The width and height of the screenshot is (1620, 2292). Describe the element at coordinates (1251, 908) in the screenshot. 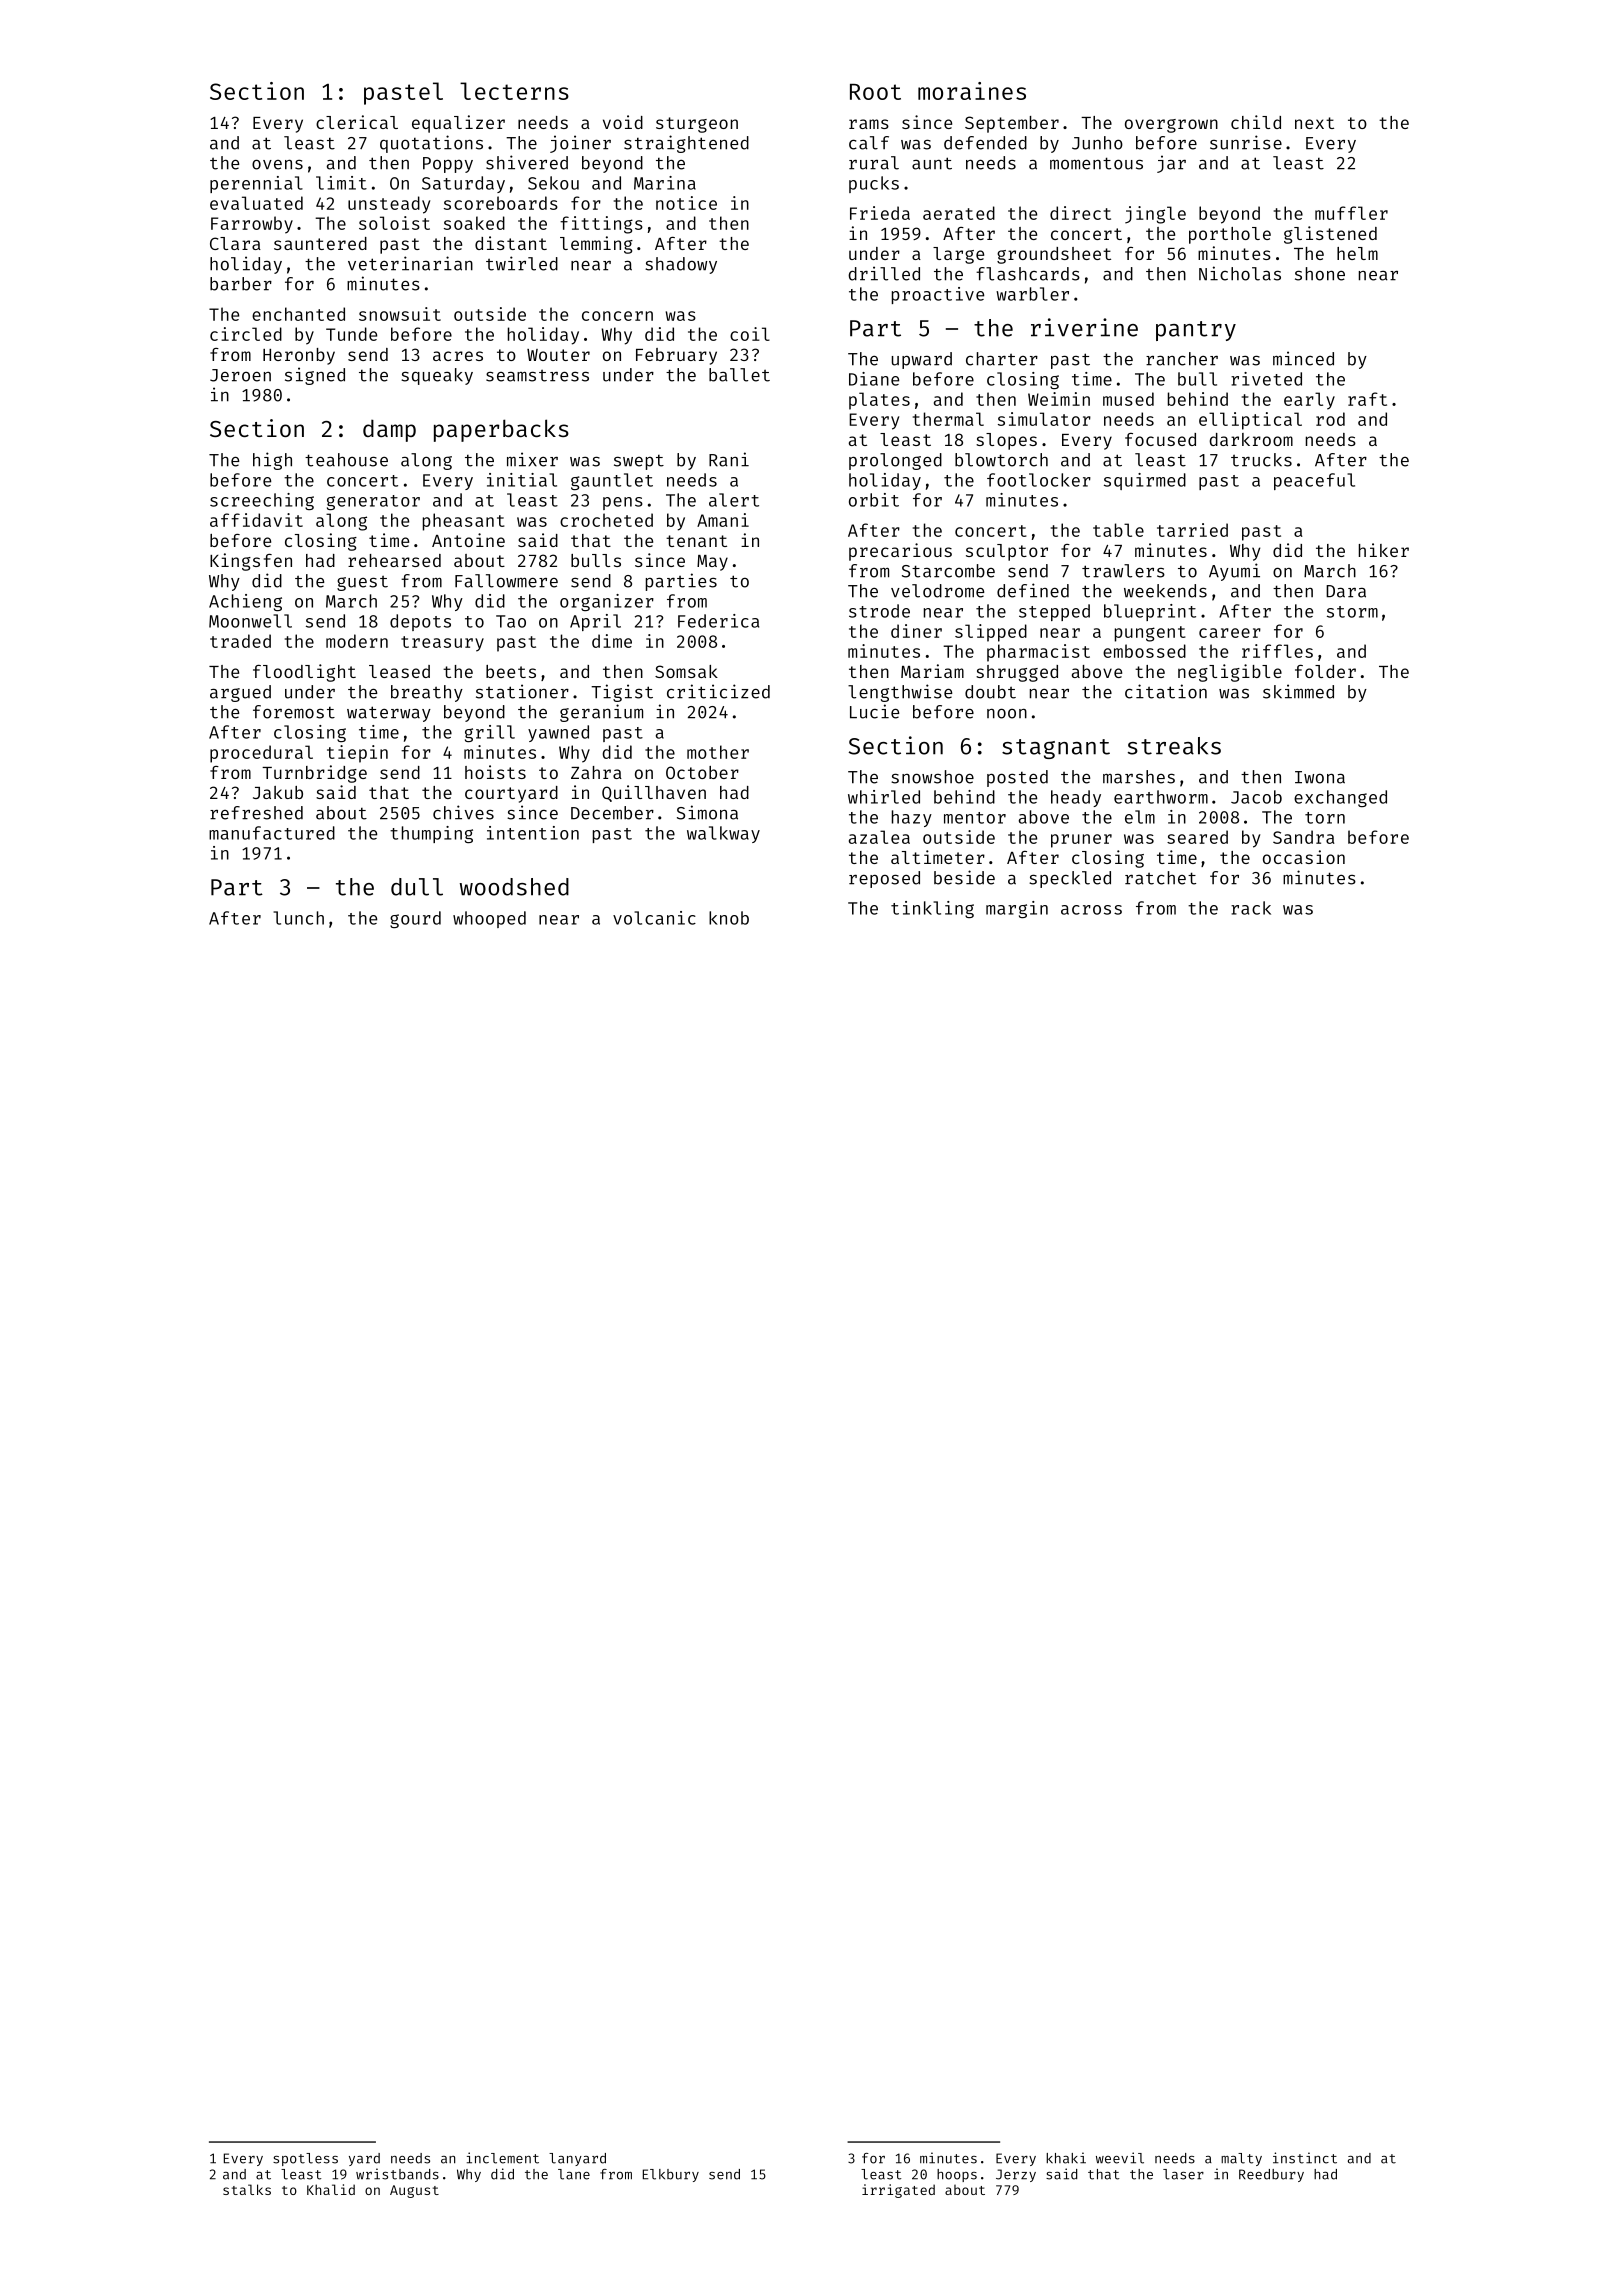

I see `rack` at that location.
